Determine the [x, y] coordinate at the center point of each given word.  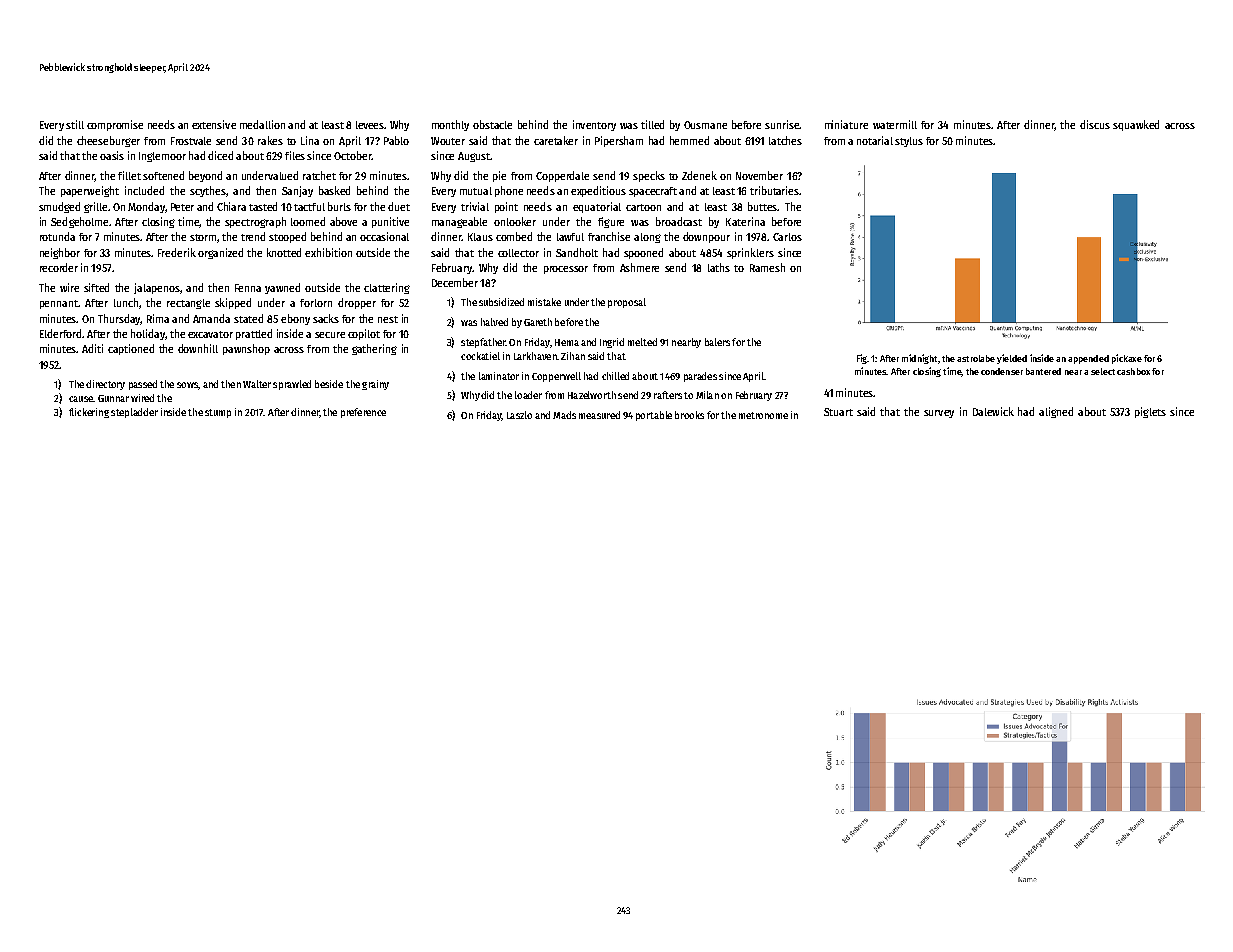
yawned [282, 288]
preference [363, 413]
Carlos [787, 237]
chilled [615, 376]
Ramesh [767, 267]
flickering [89, 413]
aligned [1056, 412]
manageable [459, 222]
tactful [309, 207]
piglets [1150, 412]
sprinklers [750, 253]
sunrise [782, 124]
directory [105, 385]
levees [370, 125]
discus [1095, 124]
